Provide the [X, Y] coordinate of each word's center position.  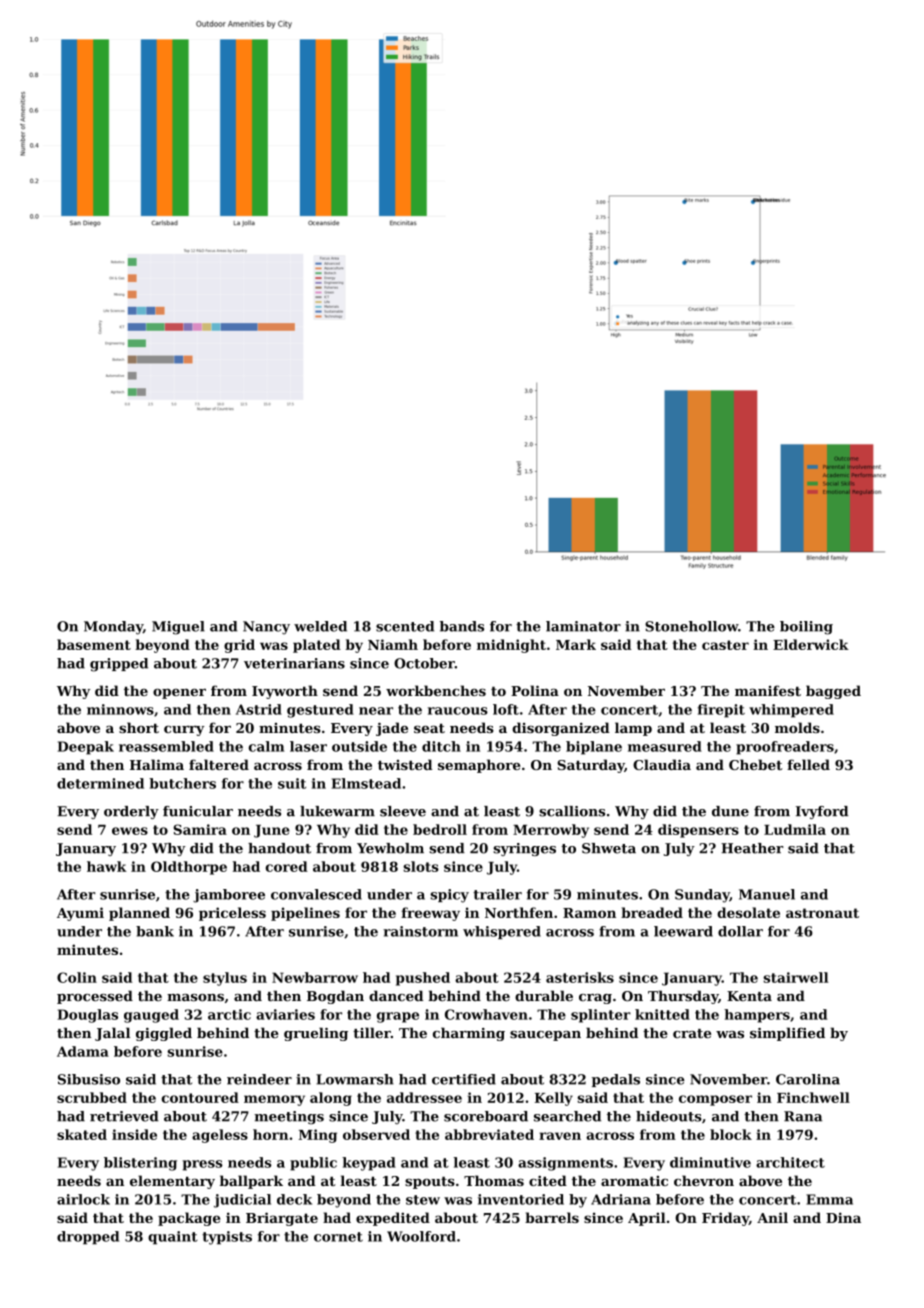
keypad [369, 1164]
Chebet [755, 764]
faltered [219, 764]
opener [179, 694]
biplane [594, 748]
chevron [704, 1180]
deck [294, 1199]
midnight [511, 646]
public [313, 1164]
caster [725, 645]
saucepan [545, 1036]
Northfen [519, 912]
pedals [616, 1080]
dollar [740, 931]
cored [287, 866]
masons [195, 997]
